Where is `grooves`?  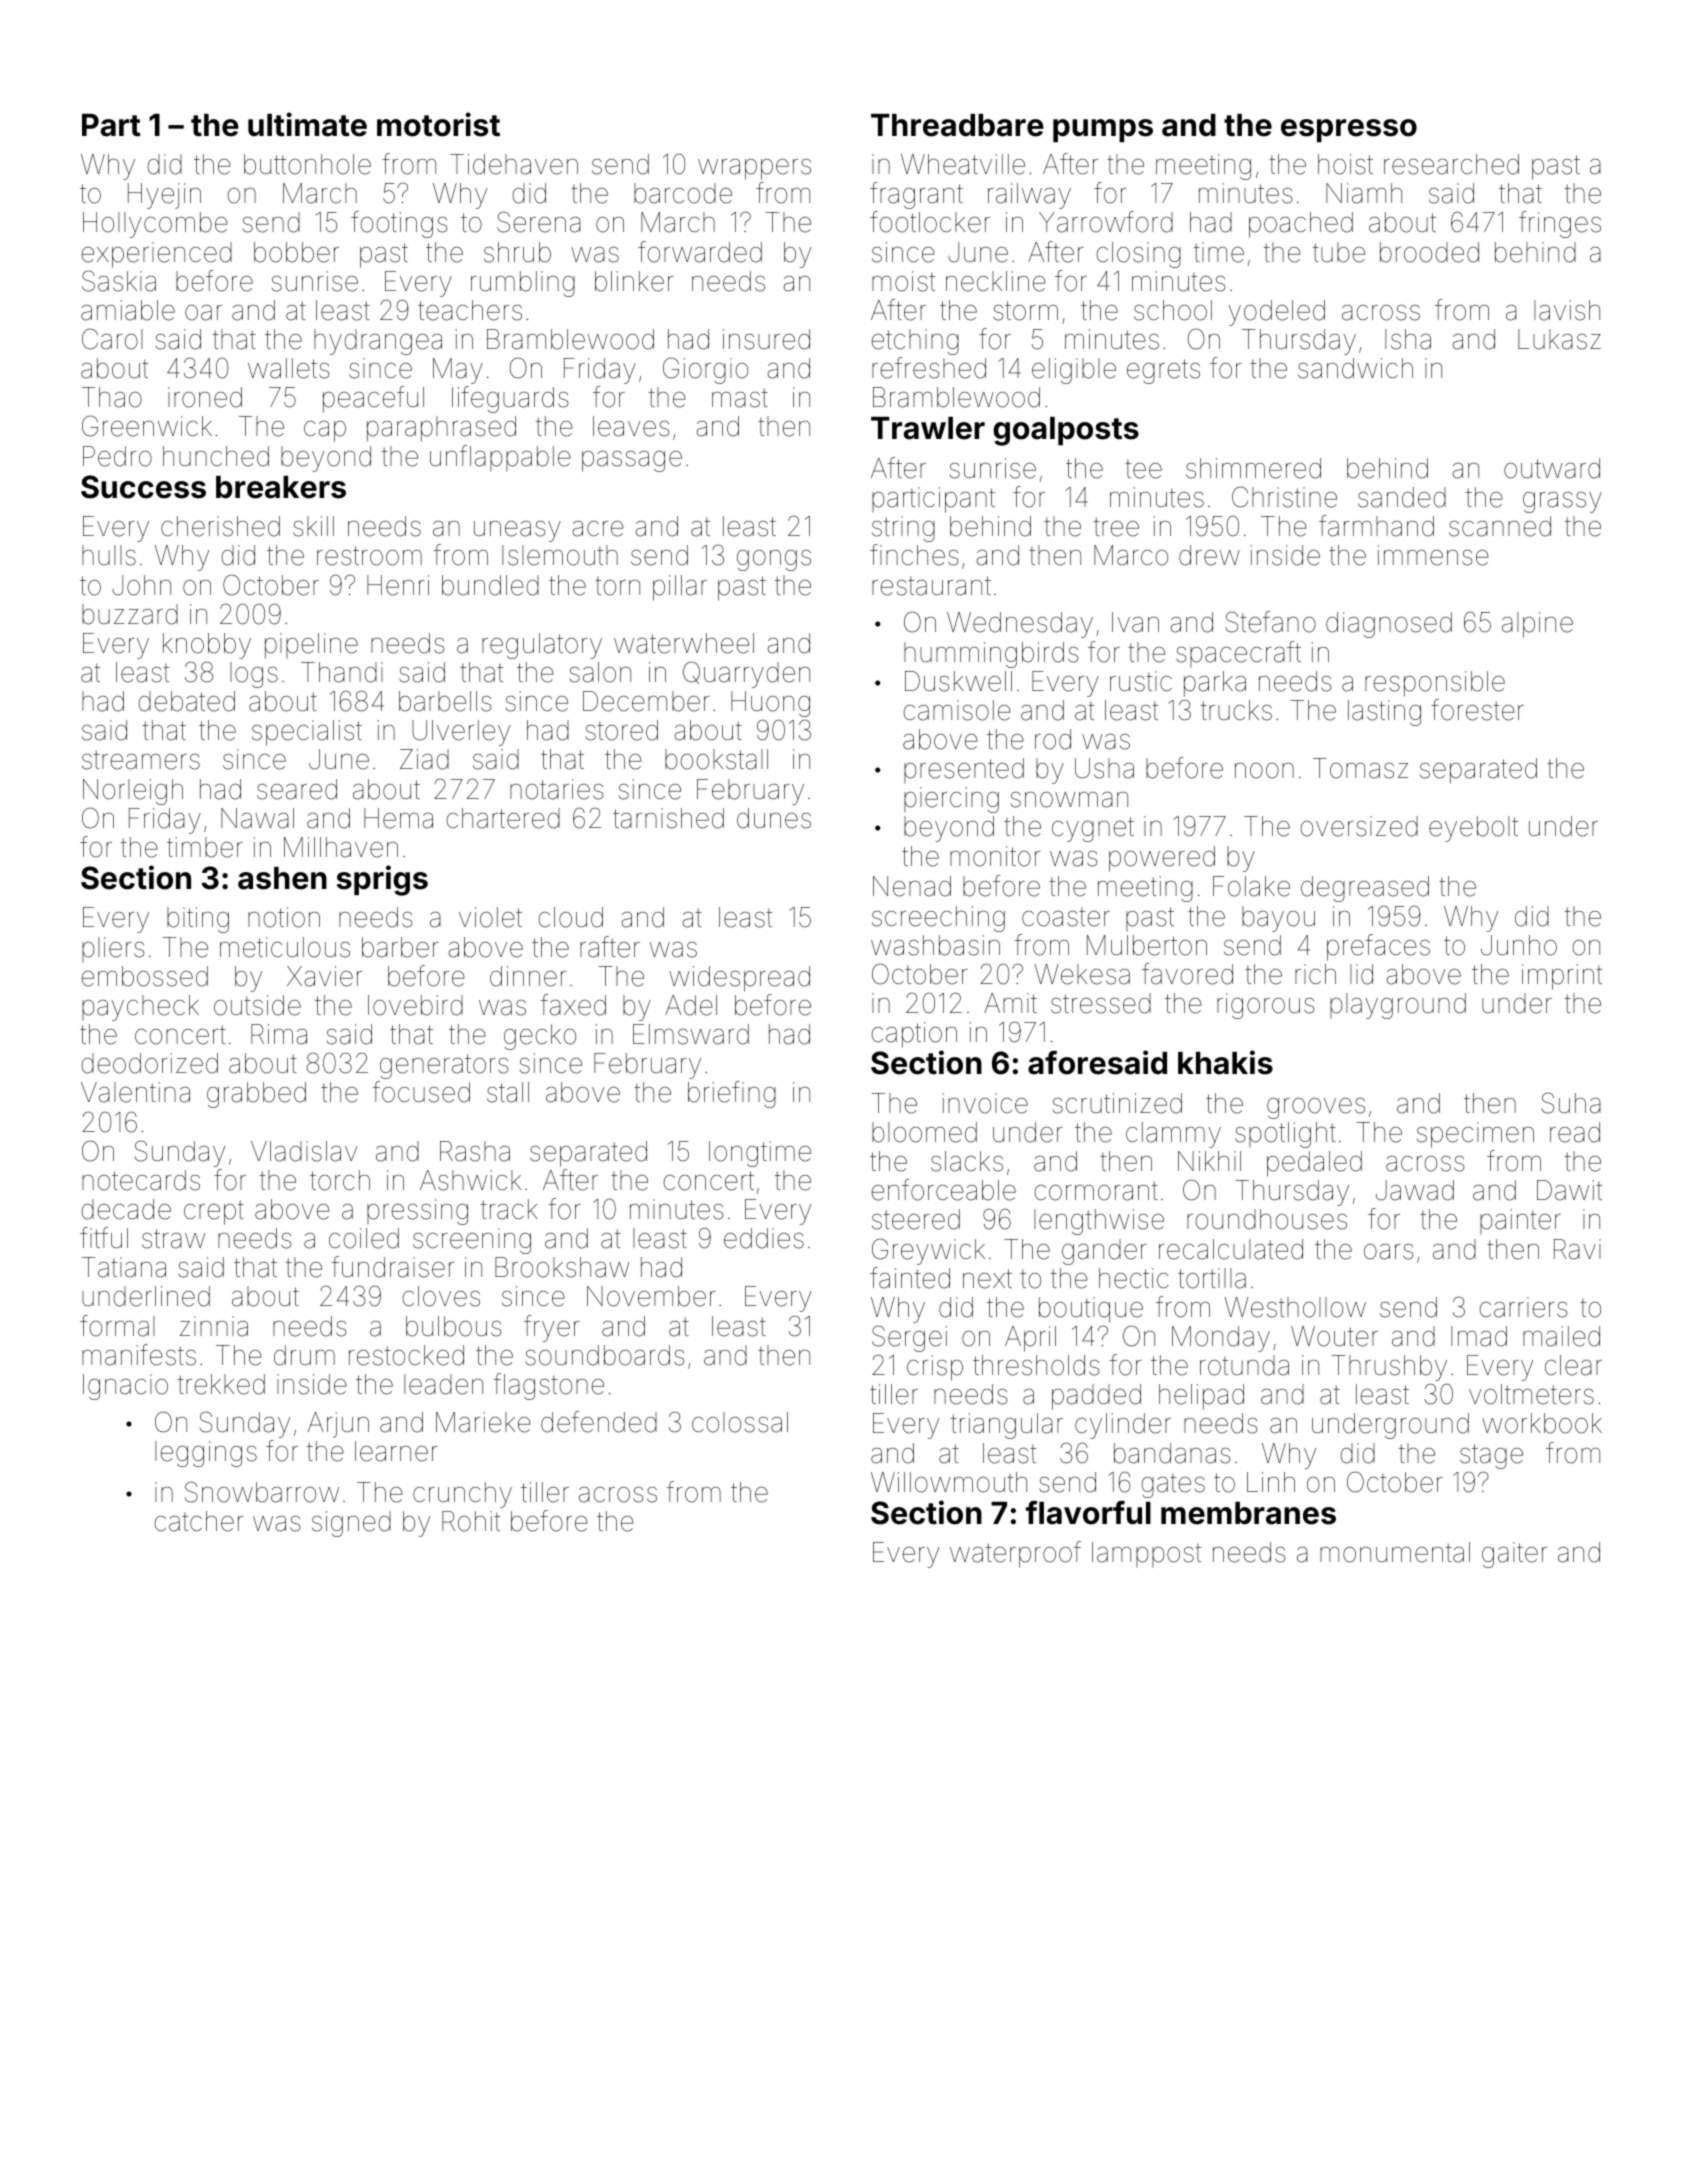
grooves is located at coordinates (1316, 1108).
